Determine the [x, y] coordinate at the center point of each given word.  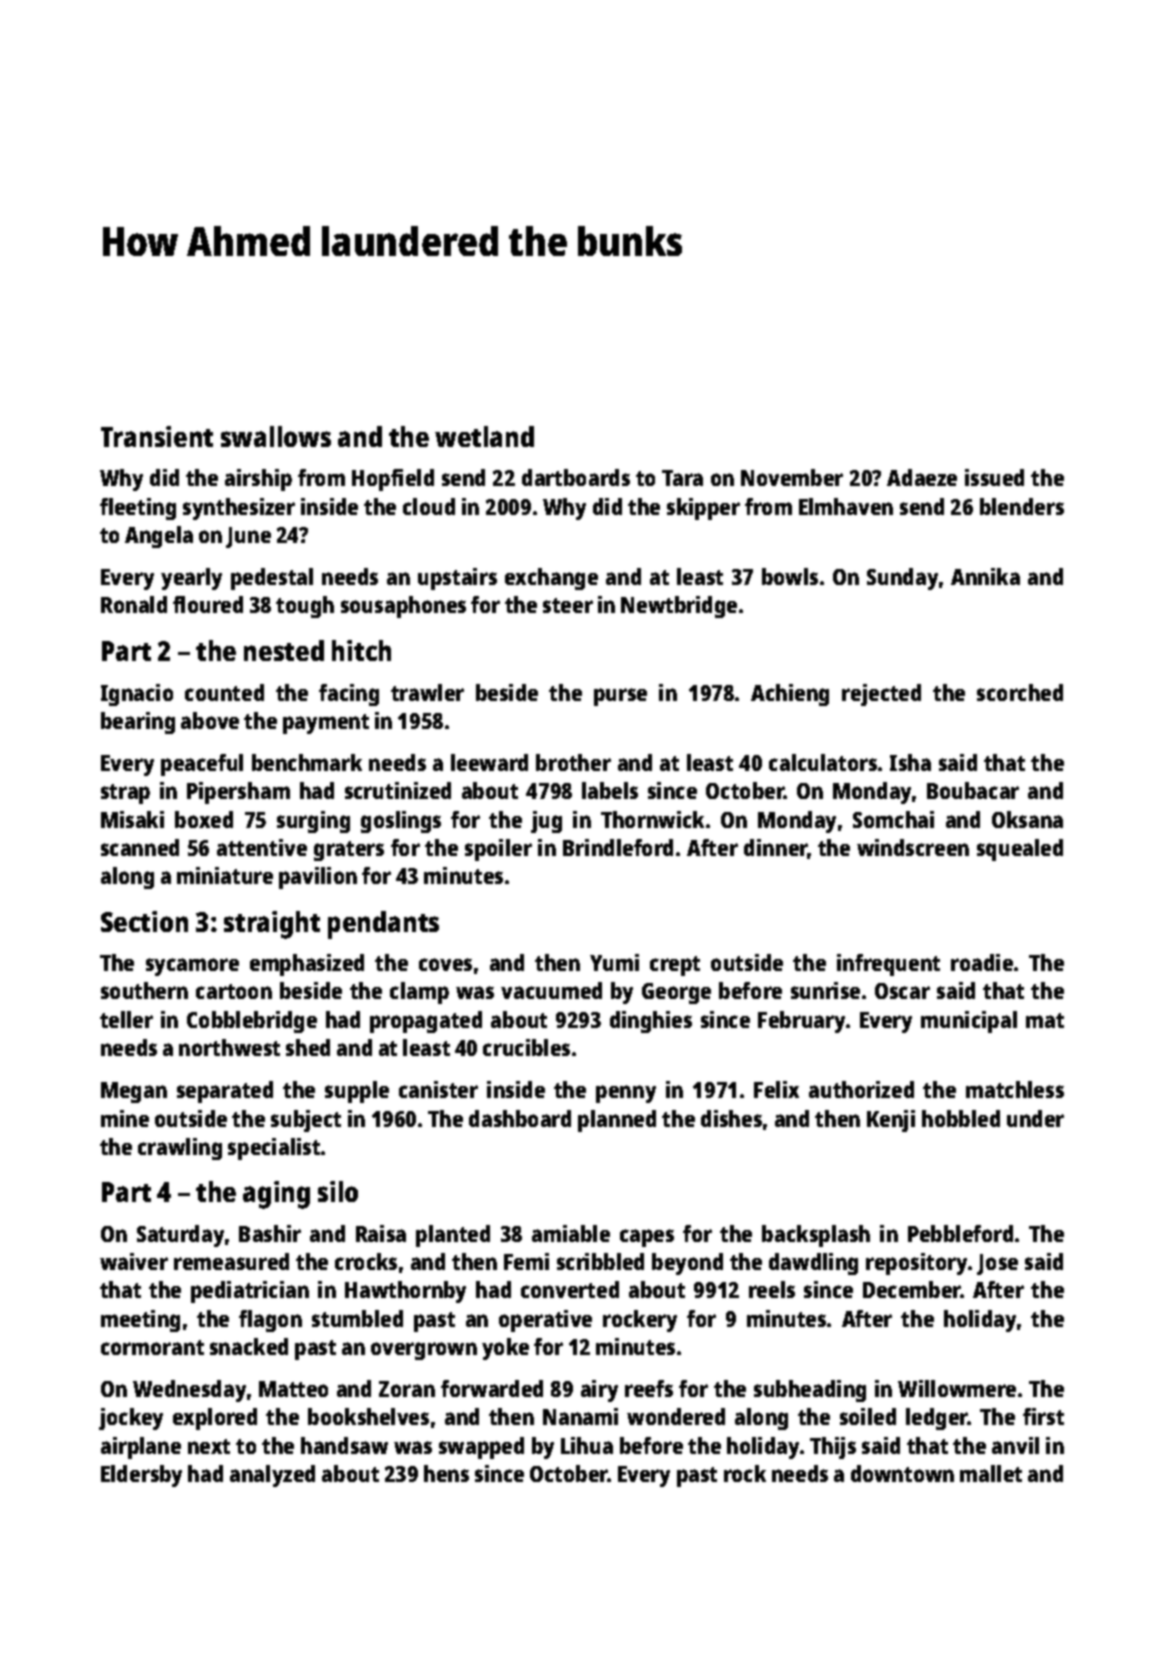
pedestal [272, 579]
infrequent [888, 965]
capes [647, 1238]
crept [675, 966]
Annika [985, 576]
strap [125, 794]
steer [568, 605]
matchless [1015, 1089]
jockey [131, 1419]
